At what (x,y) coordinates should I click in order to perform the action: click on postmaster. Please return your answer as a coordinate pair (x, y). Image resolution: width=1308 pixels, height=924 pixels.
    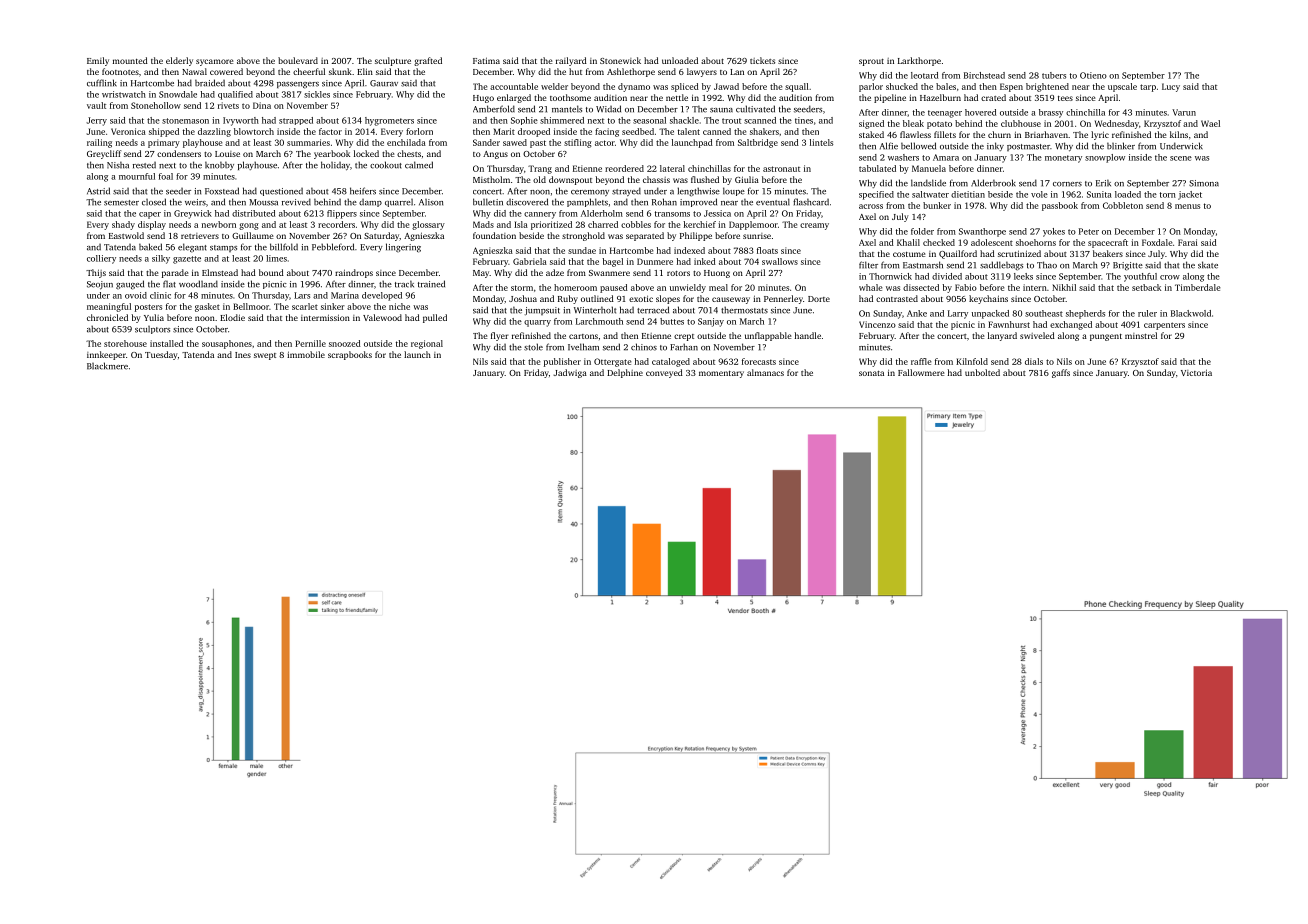
    Looking at the image, I should click on (1028, 147).
